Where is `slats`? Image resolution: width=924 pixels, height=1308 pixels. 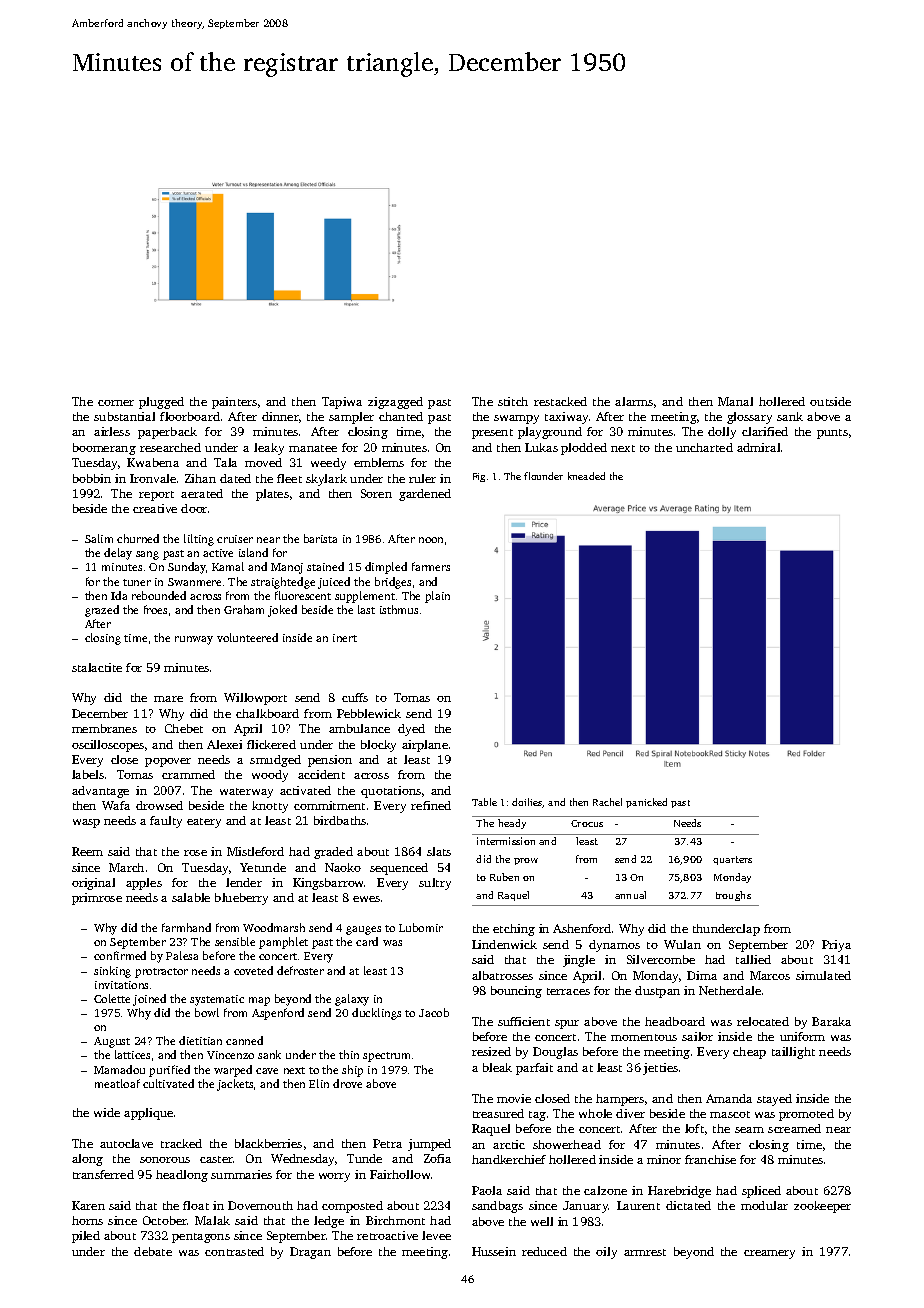
slats is located at coordinates (439, 851).
